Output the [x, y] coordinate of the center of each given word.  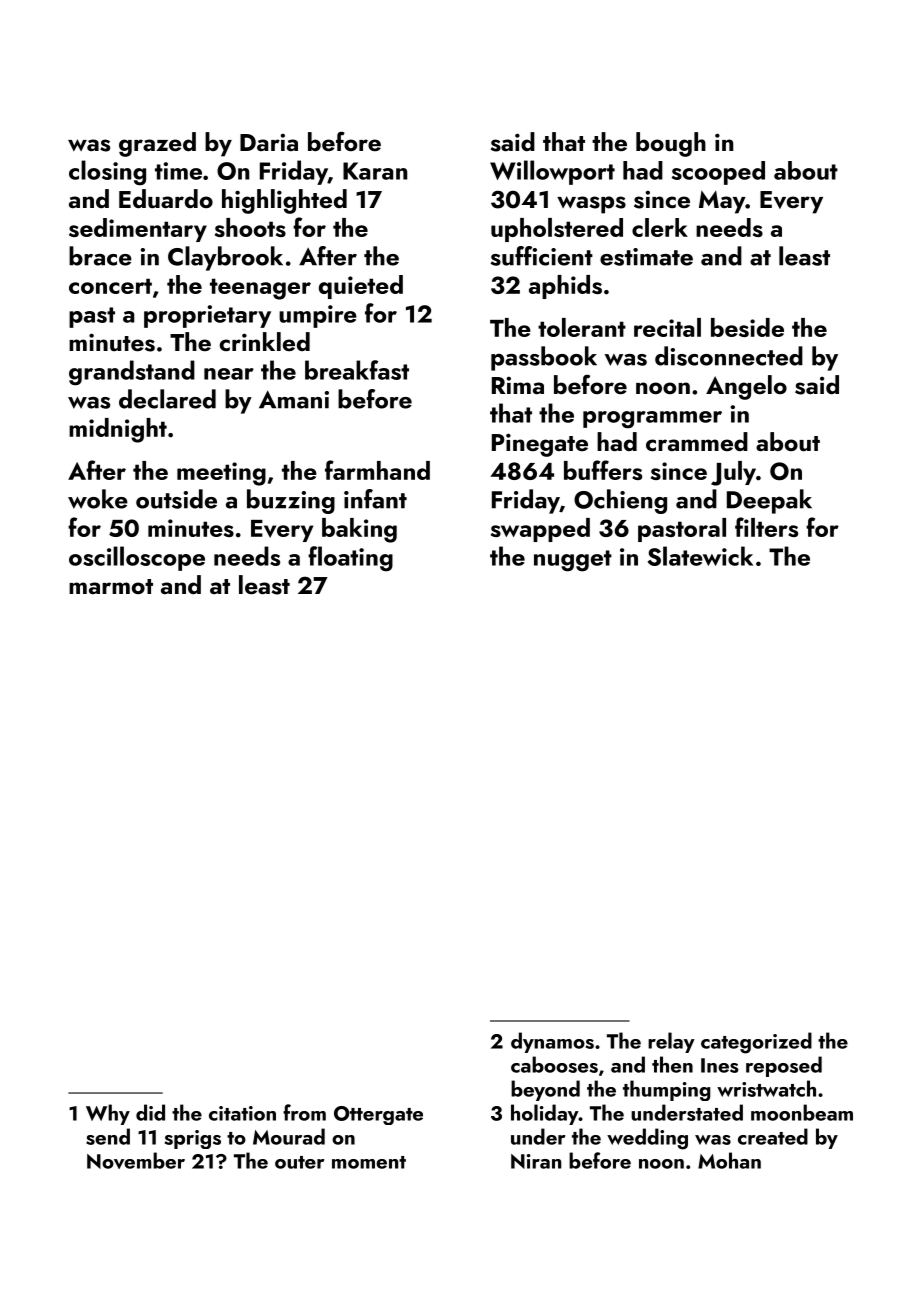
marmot [111, 586]
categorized [756, 1043]
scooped [718, 173]
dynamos [552, 1042]
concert [110, 286]
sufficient [541, 256]
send [108, 1136]
